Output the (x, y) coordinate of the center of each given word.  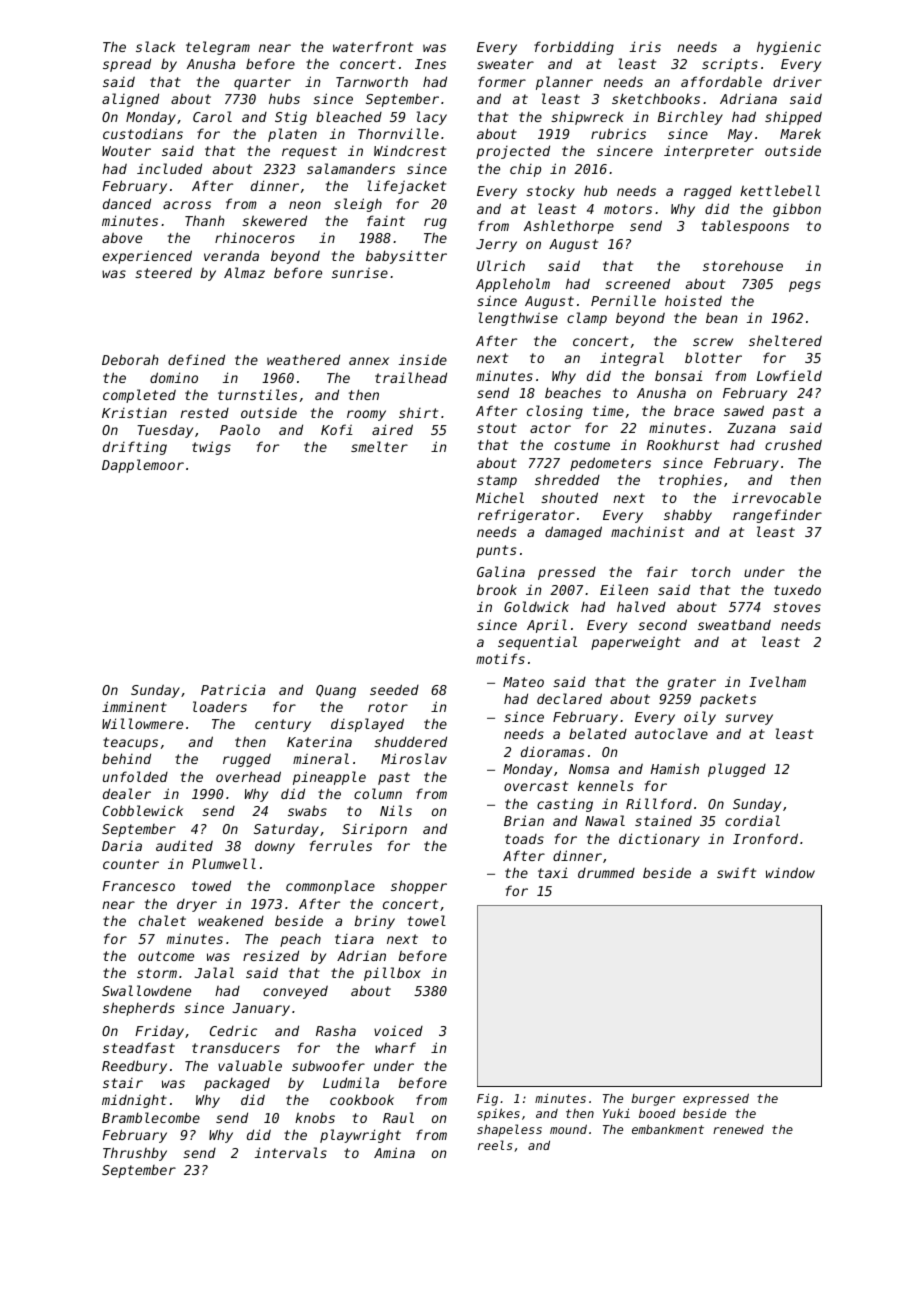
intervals (291, 1152)
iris (645, 46)
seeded (394, 689)
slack (155, 46)
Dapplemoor (143, 466)
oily (700, 718)
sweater (505, 64)
